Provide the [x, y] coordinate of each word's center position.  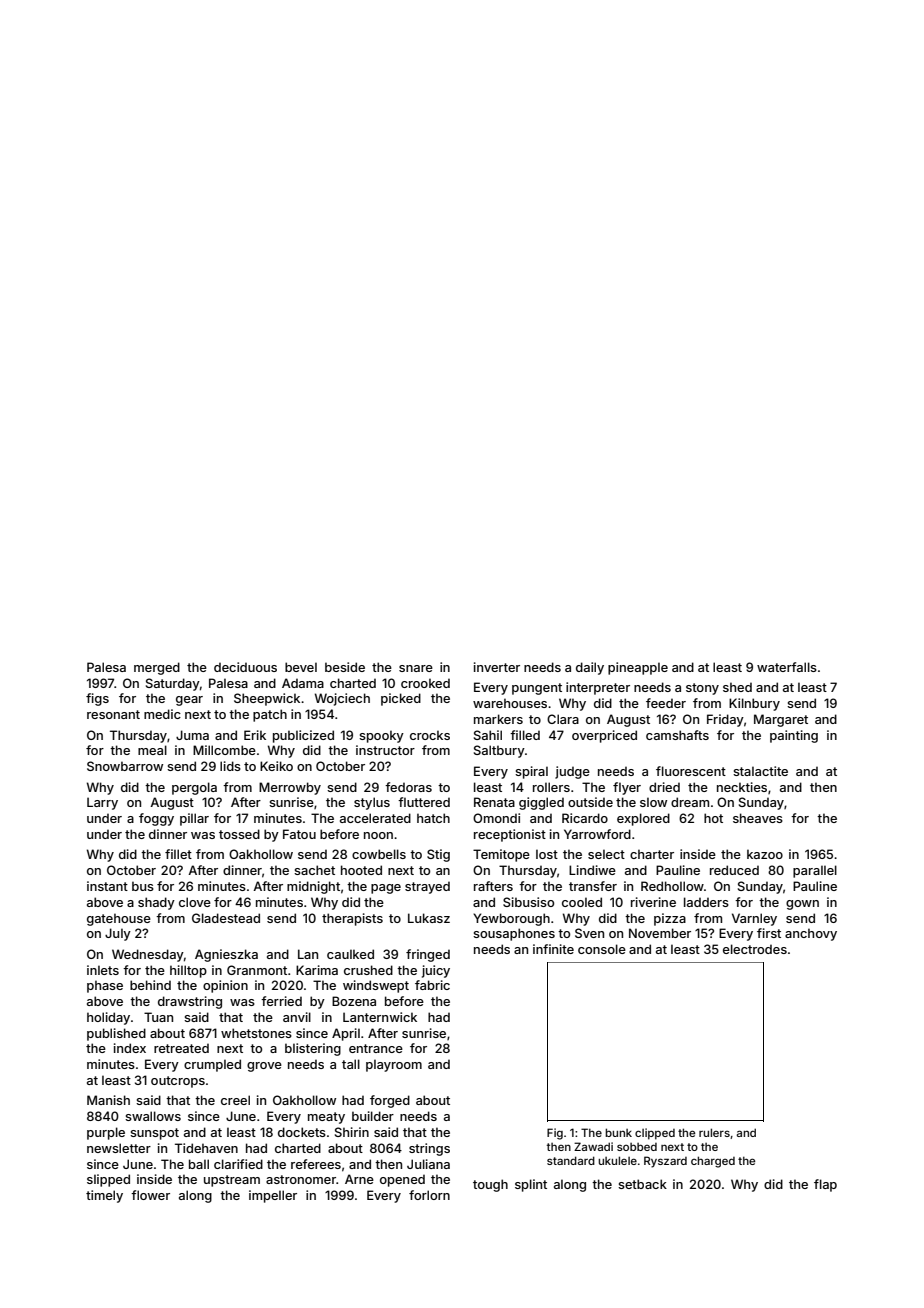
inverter [497, 667]
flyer [627, 788]
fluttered [424, 802]
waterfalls [787, 667]
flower [150, 1195]
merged [157, 668]
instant [107, 886]
